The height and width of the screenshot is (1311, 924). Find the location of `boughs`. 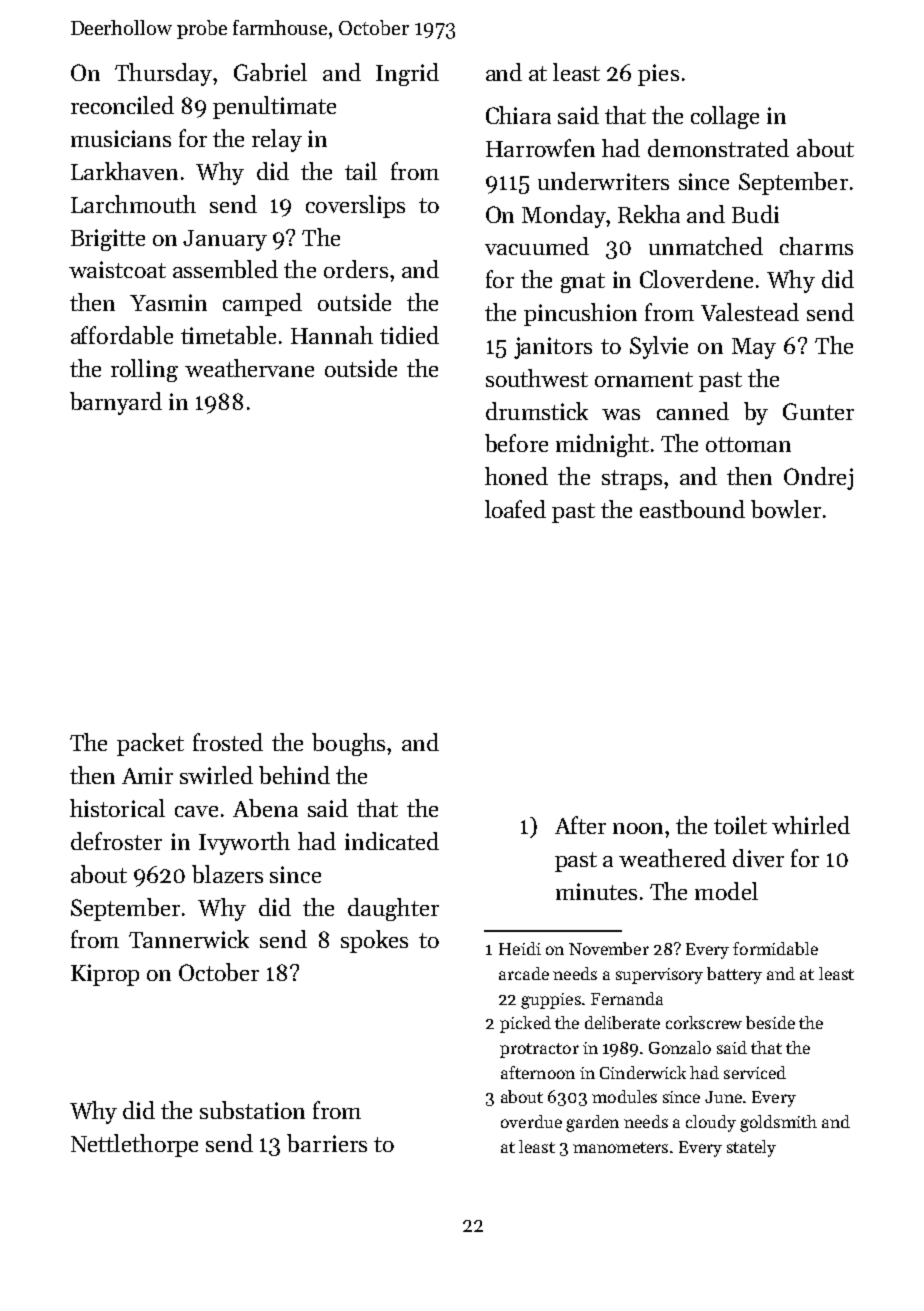

boughs is located at coordinates (348, 744).
